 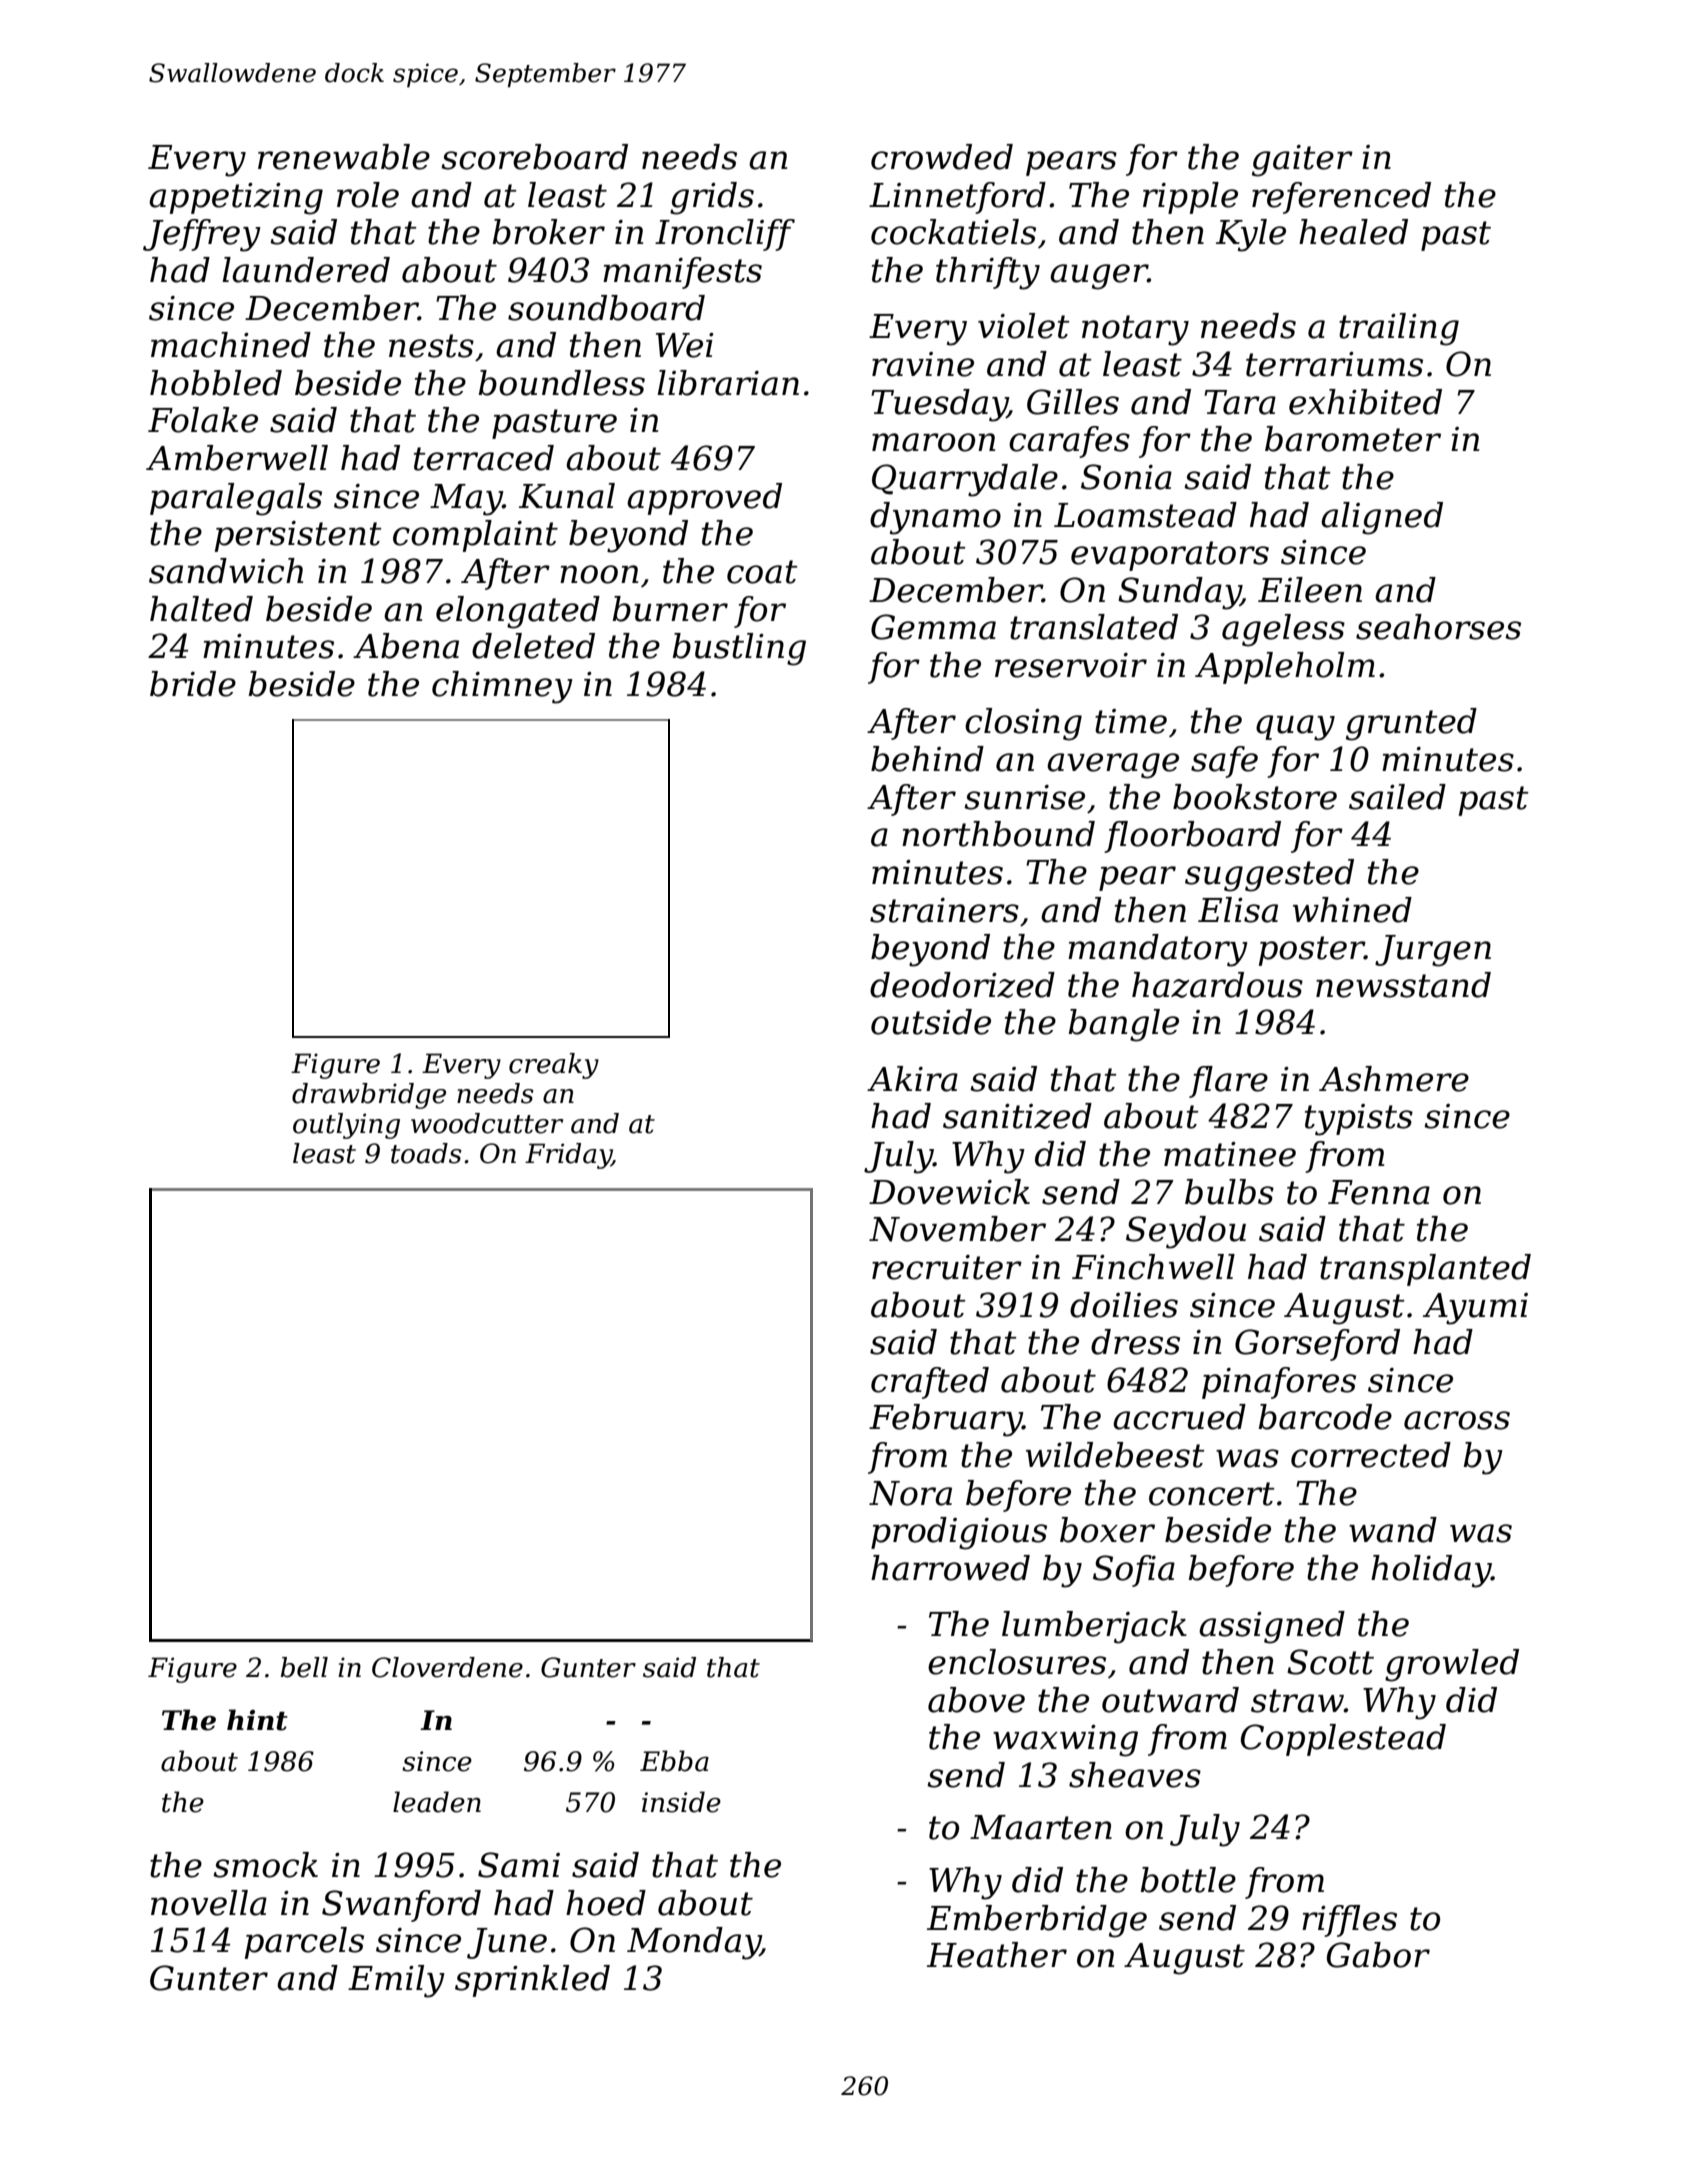 What do you see at coordinates (942, 157) in the screenshot?
I see `crowded` at bounding box center [942, 157].
